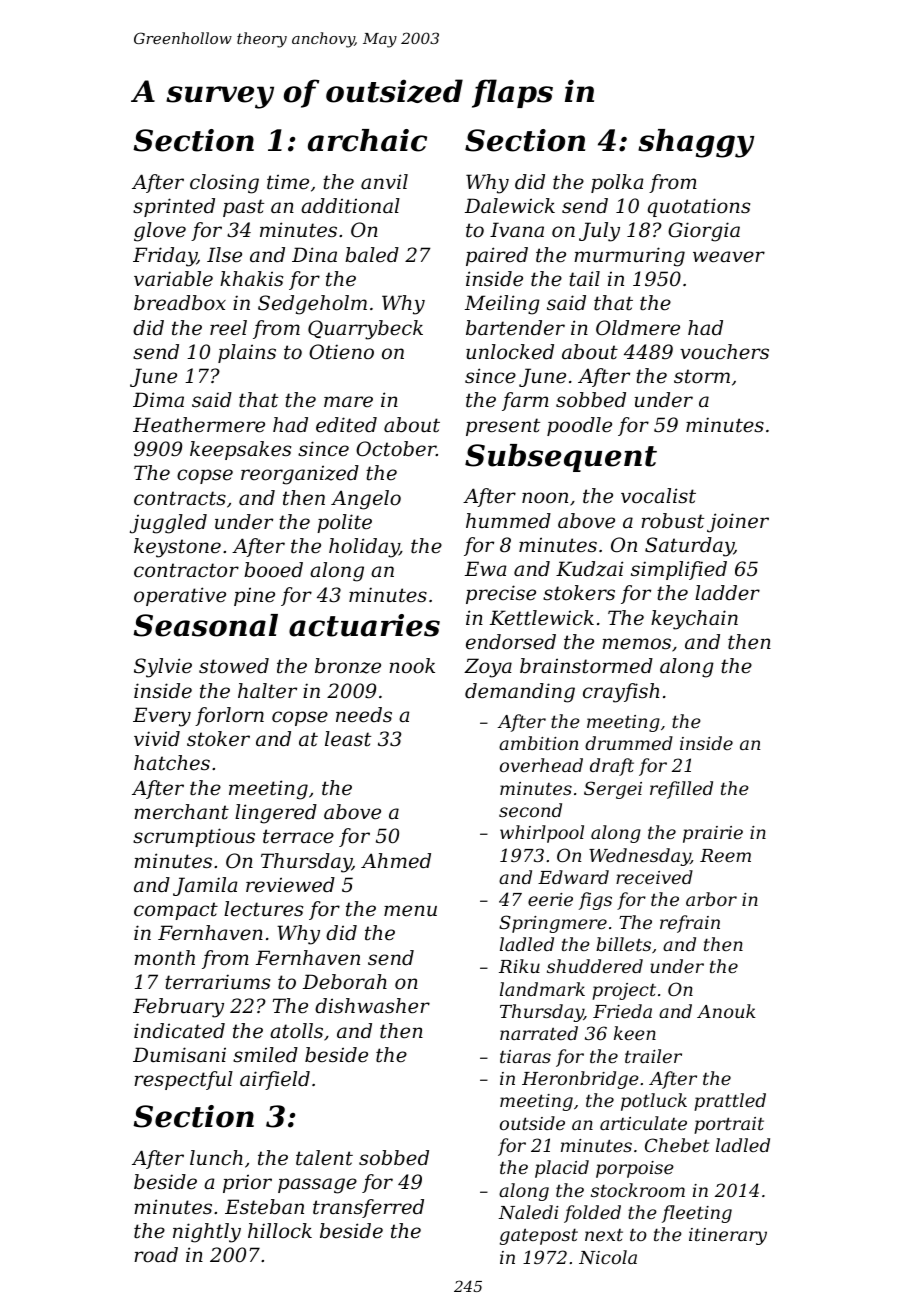 Image resolution: width=908 pixels, height=1316 pixels. I want to click on Anouk, so click(726, 1011).
